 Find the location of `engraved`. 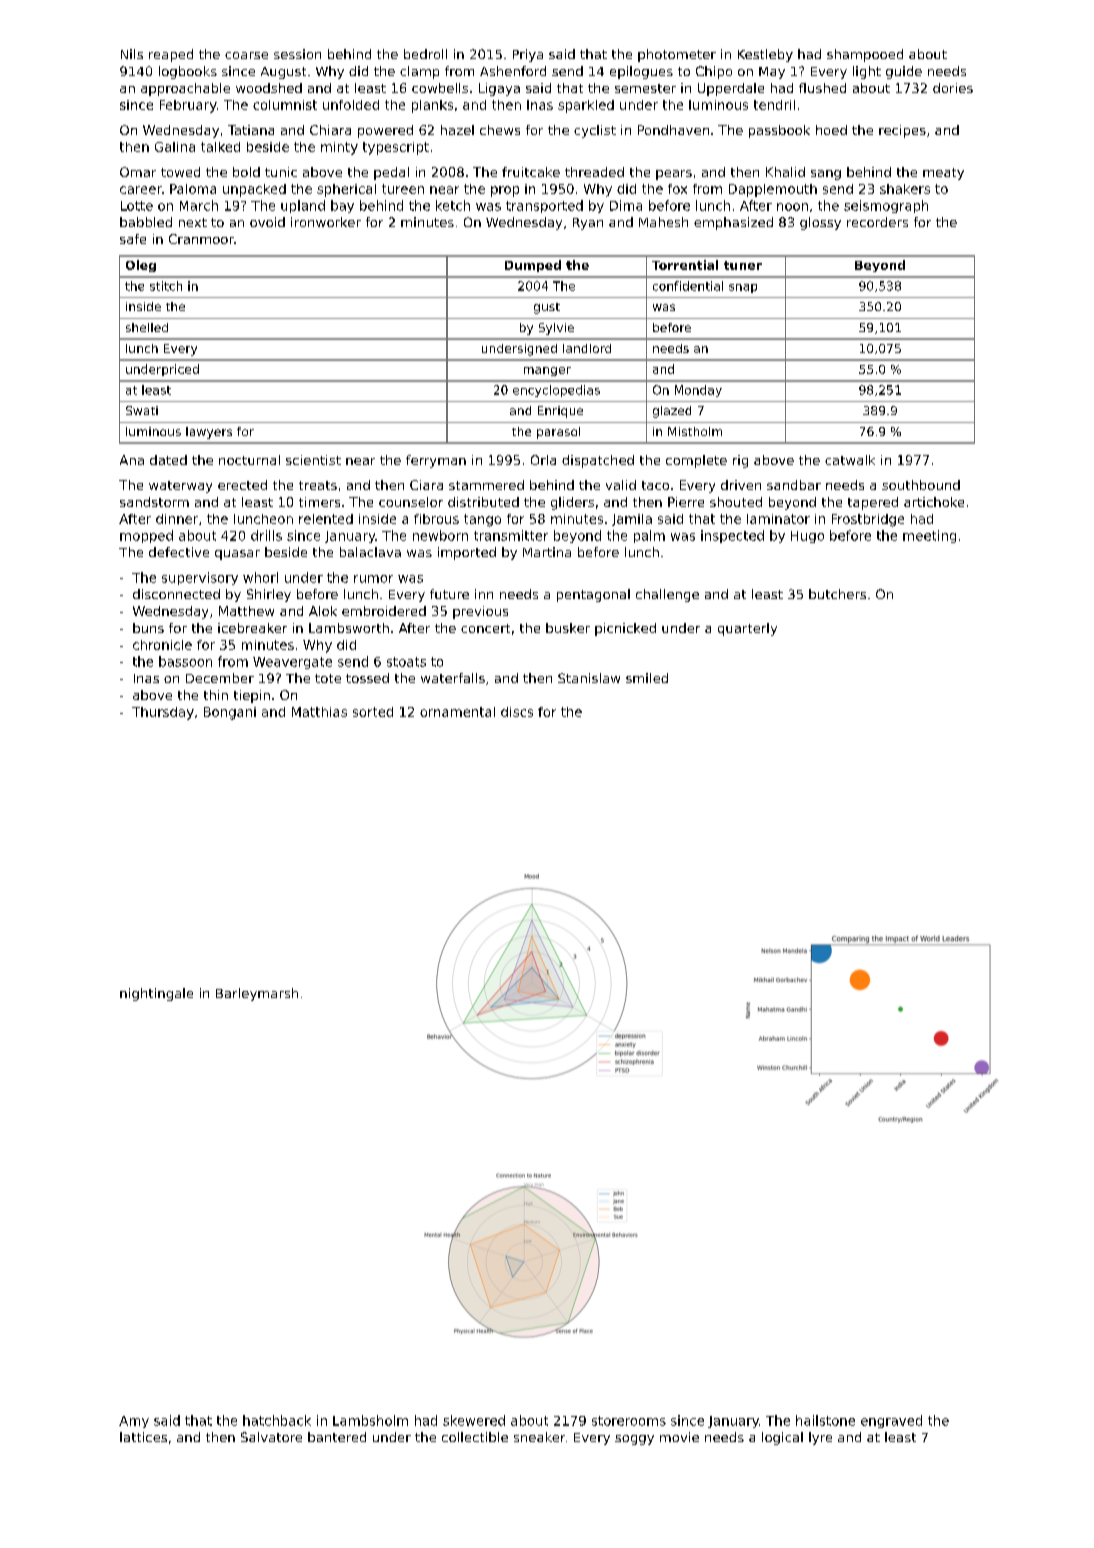

engraved is located at coordinates (891, 1421).
